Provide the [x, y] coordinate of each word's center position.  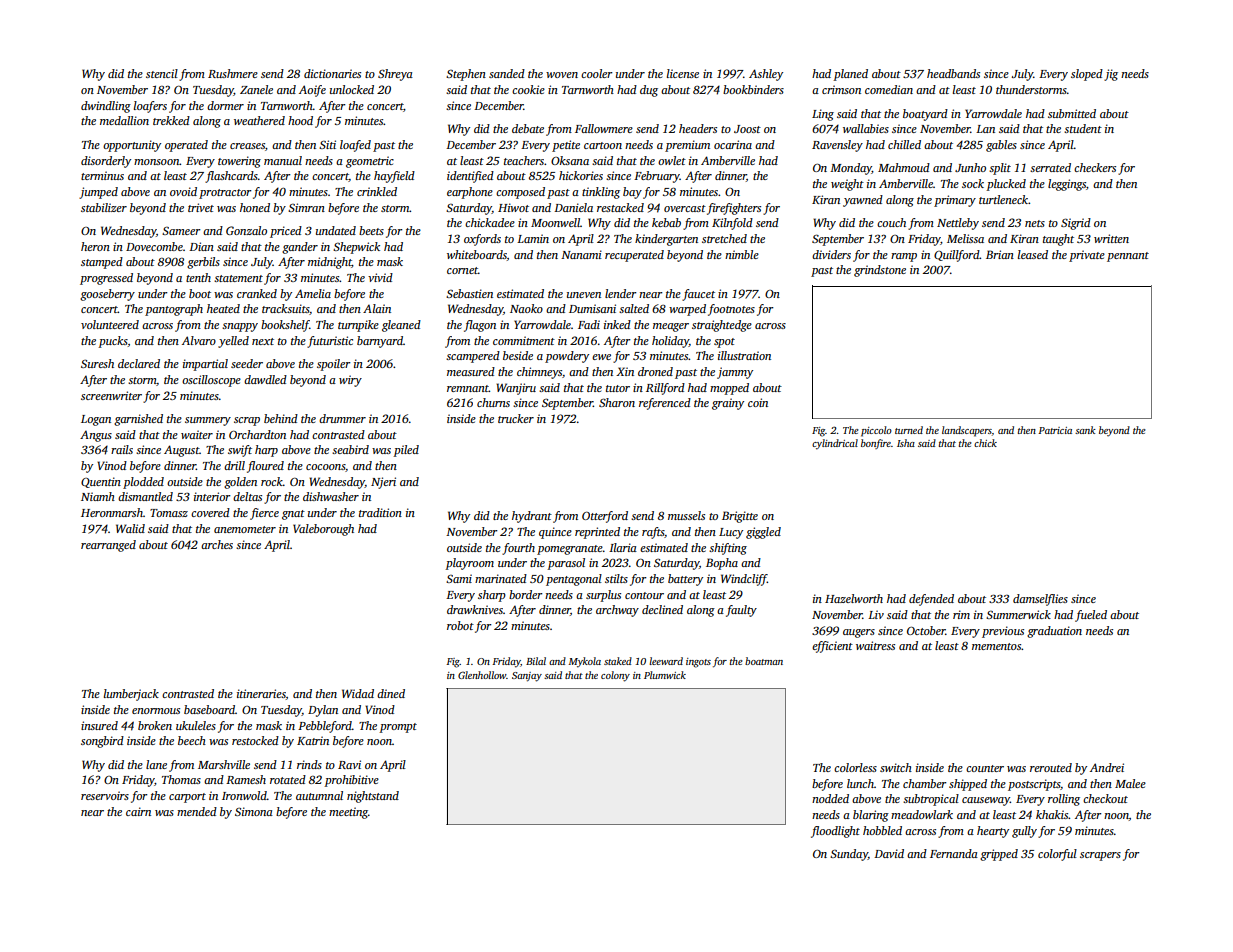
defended [931, 600]
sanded [507, 73]
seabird [350, 449]
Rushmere [233, 73]
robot [460, 625]
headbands [953, 73]
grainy [728, 404]
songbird [102, 742]
